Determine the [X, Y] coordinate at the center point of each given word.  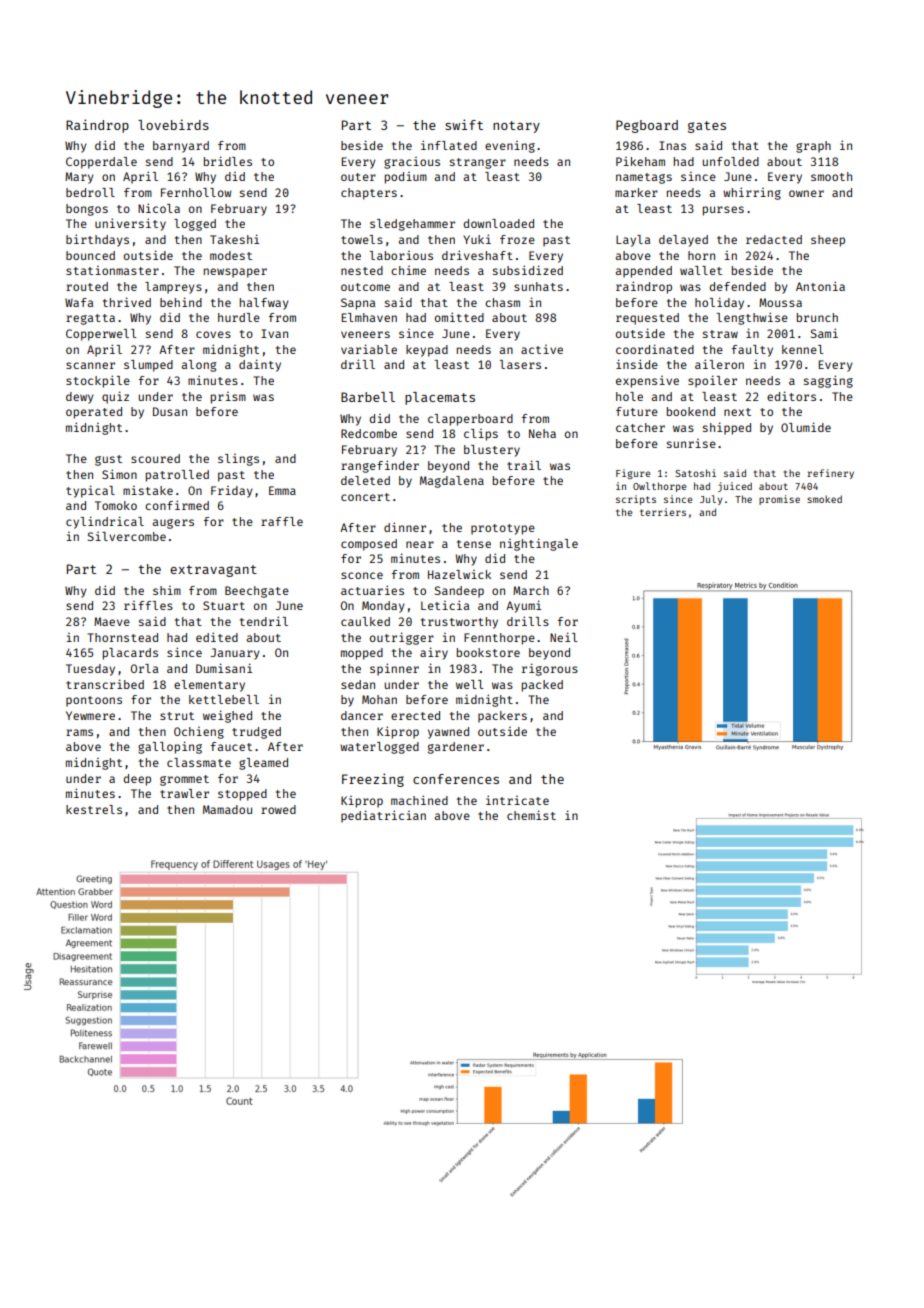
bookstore [488, 652]
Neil [564, 637]
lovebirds [173, 124]
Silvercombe [127, 536]
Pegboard [647, 126]
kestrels [94, 809]
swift [464, 124]
